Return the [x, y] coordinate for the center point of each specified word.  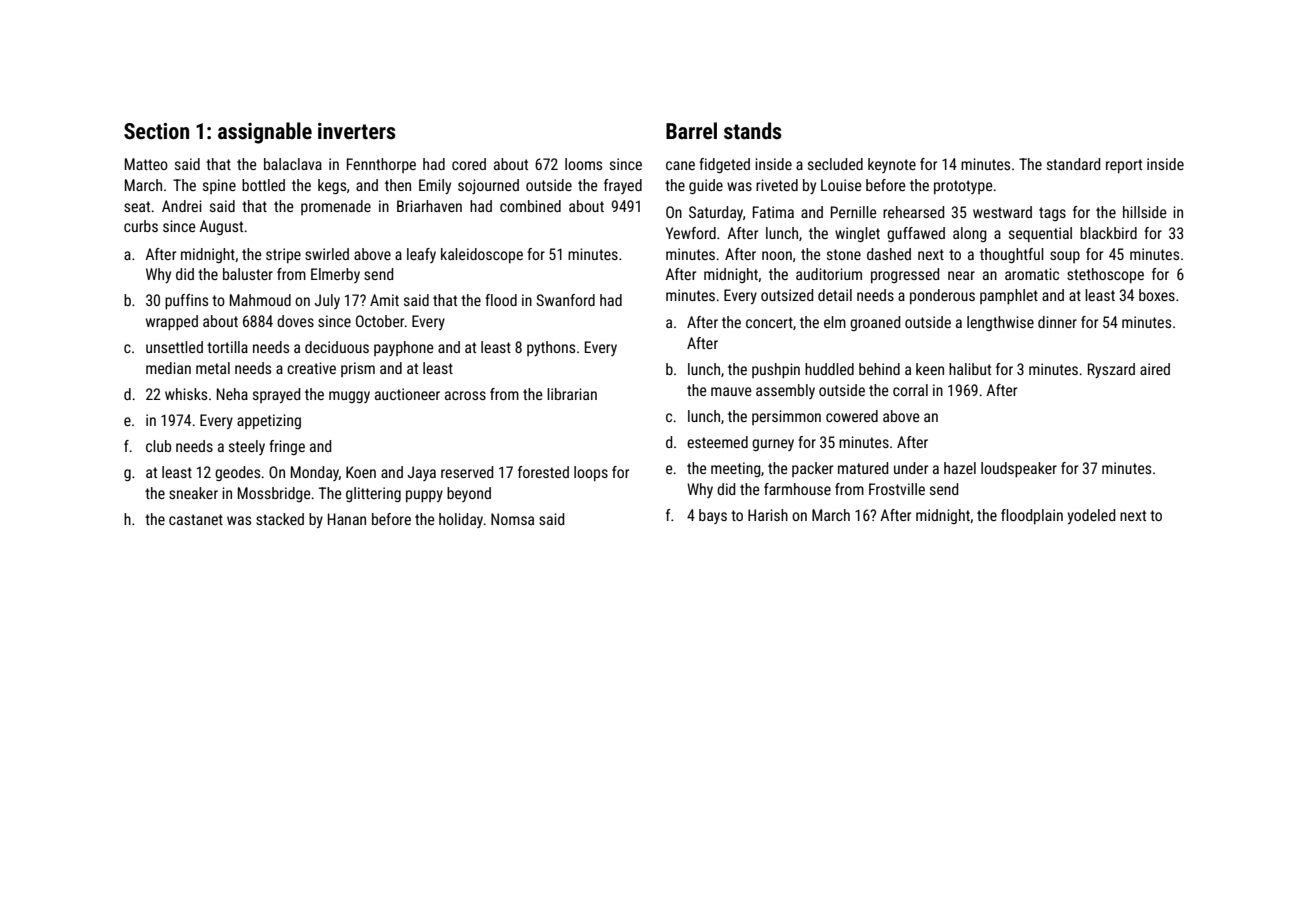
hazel [960, 468]
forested [543, 472]
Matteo [146, 164]
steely [247, 447]
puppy [424, 496]
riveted [777, 185]
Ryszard [1111, 370]
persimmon [786, 417]
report [1124, 166]
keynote [892, 165]
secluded [835, 164]
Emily [435, 186]
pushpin [776, 370]
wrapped [172, 322]
